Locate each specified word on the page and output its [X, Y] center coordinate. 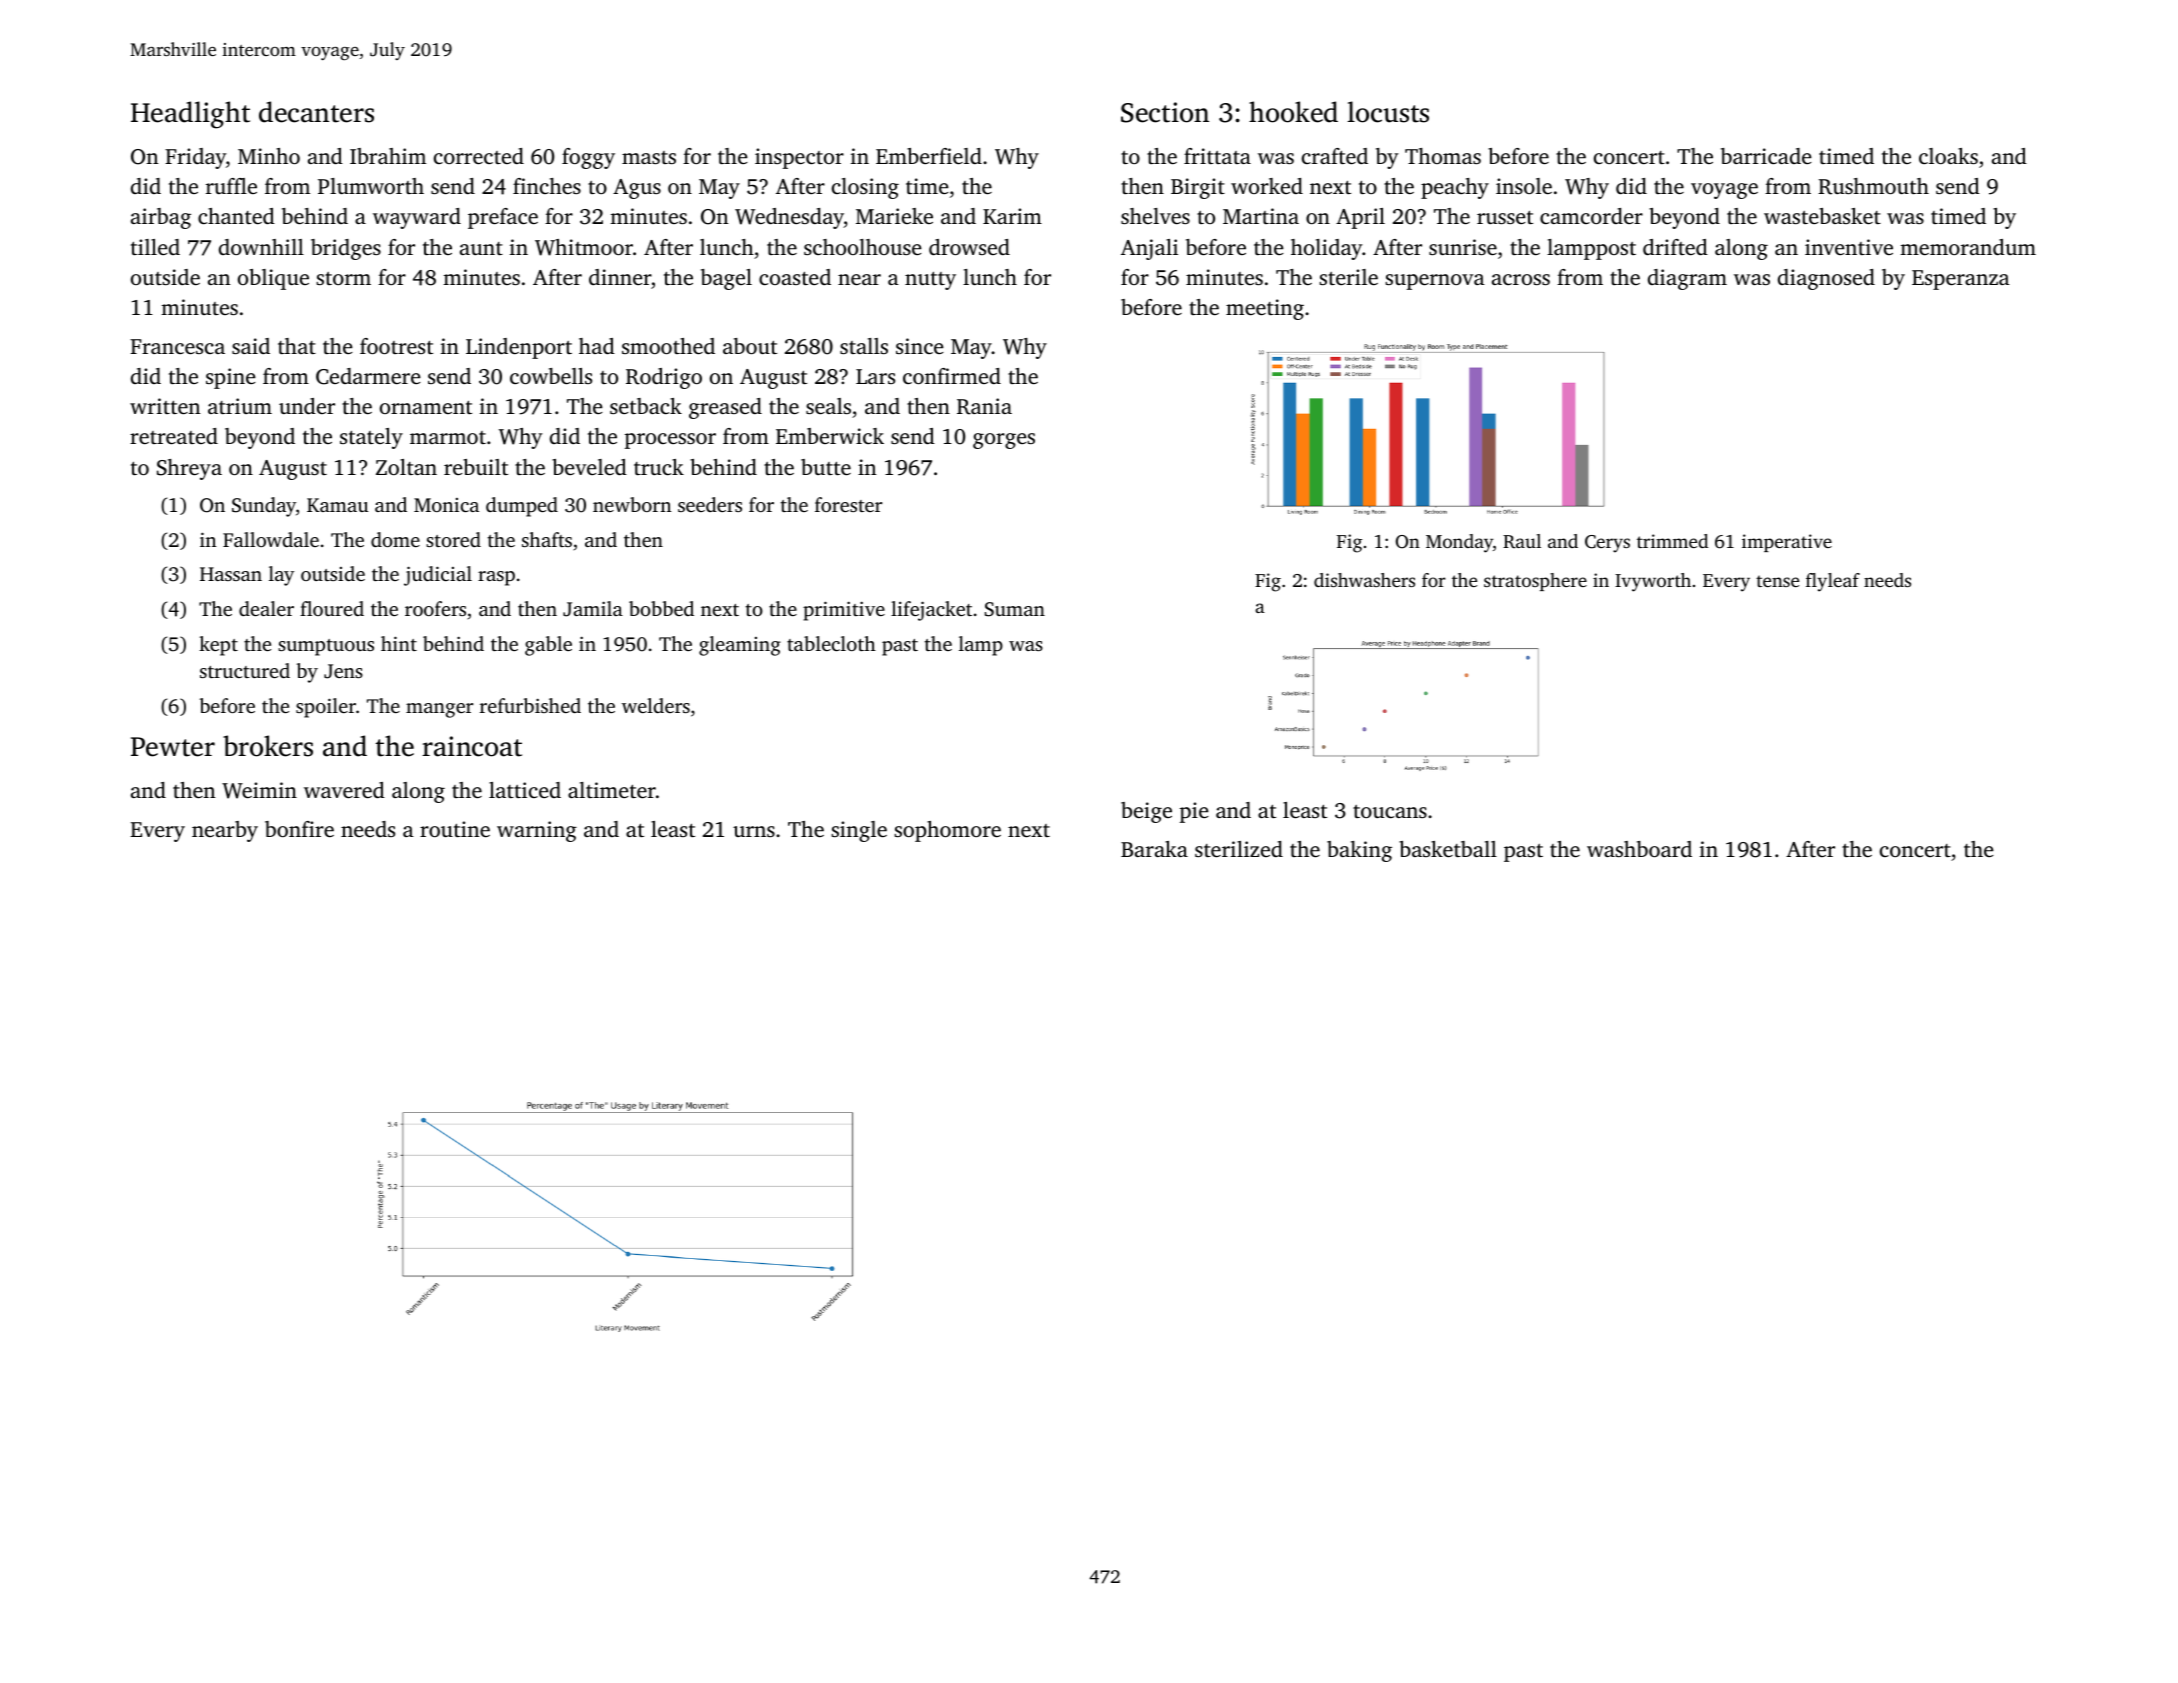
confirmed [952, 376]
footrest [396, 346]
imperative [1787, 543]
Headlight [190, 115]
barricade [1766, 156]
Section [1165, 112]
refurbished [530, 705]
